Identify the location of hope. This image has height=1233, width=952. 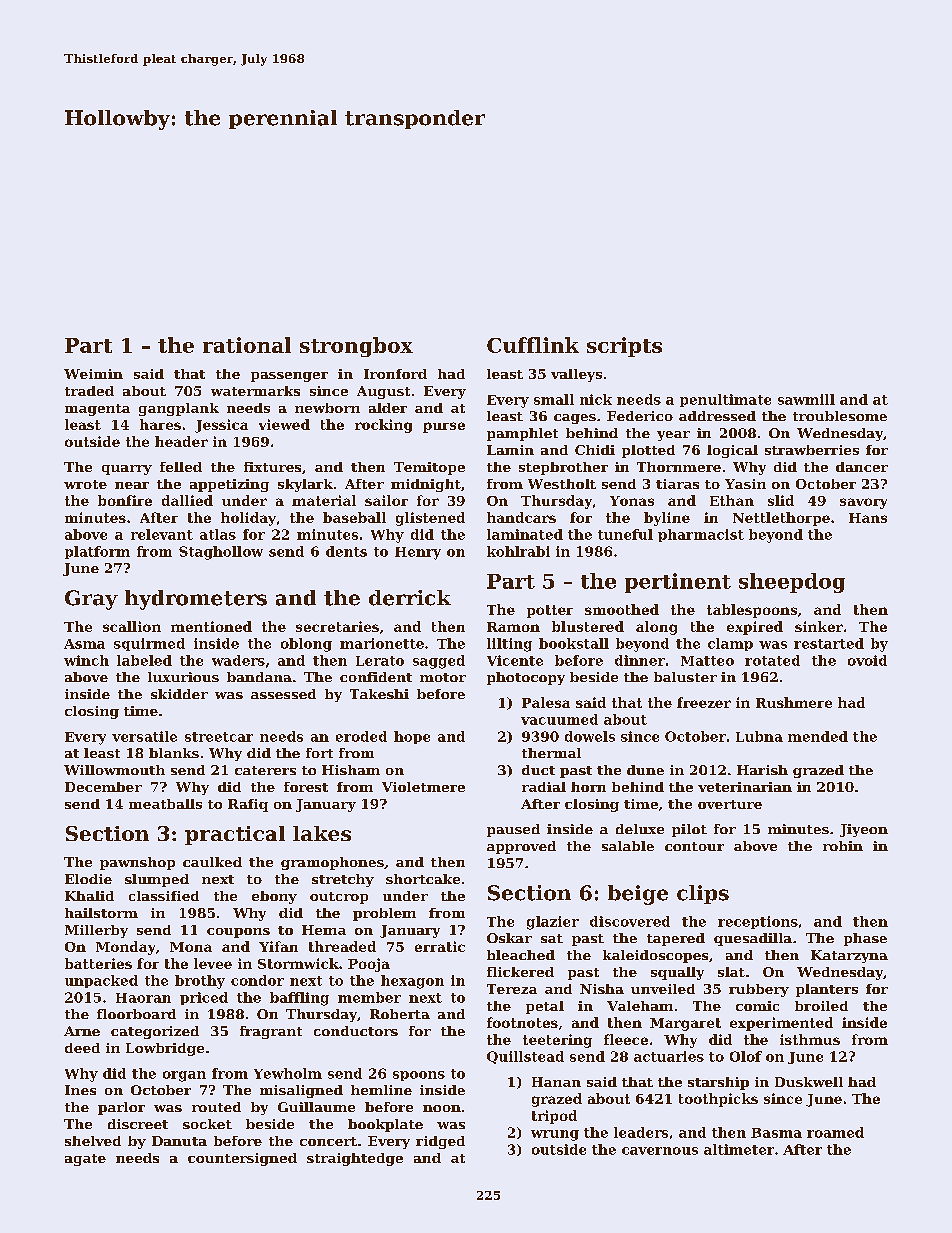
(412, 737).
